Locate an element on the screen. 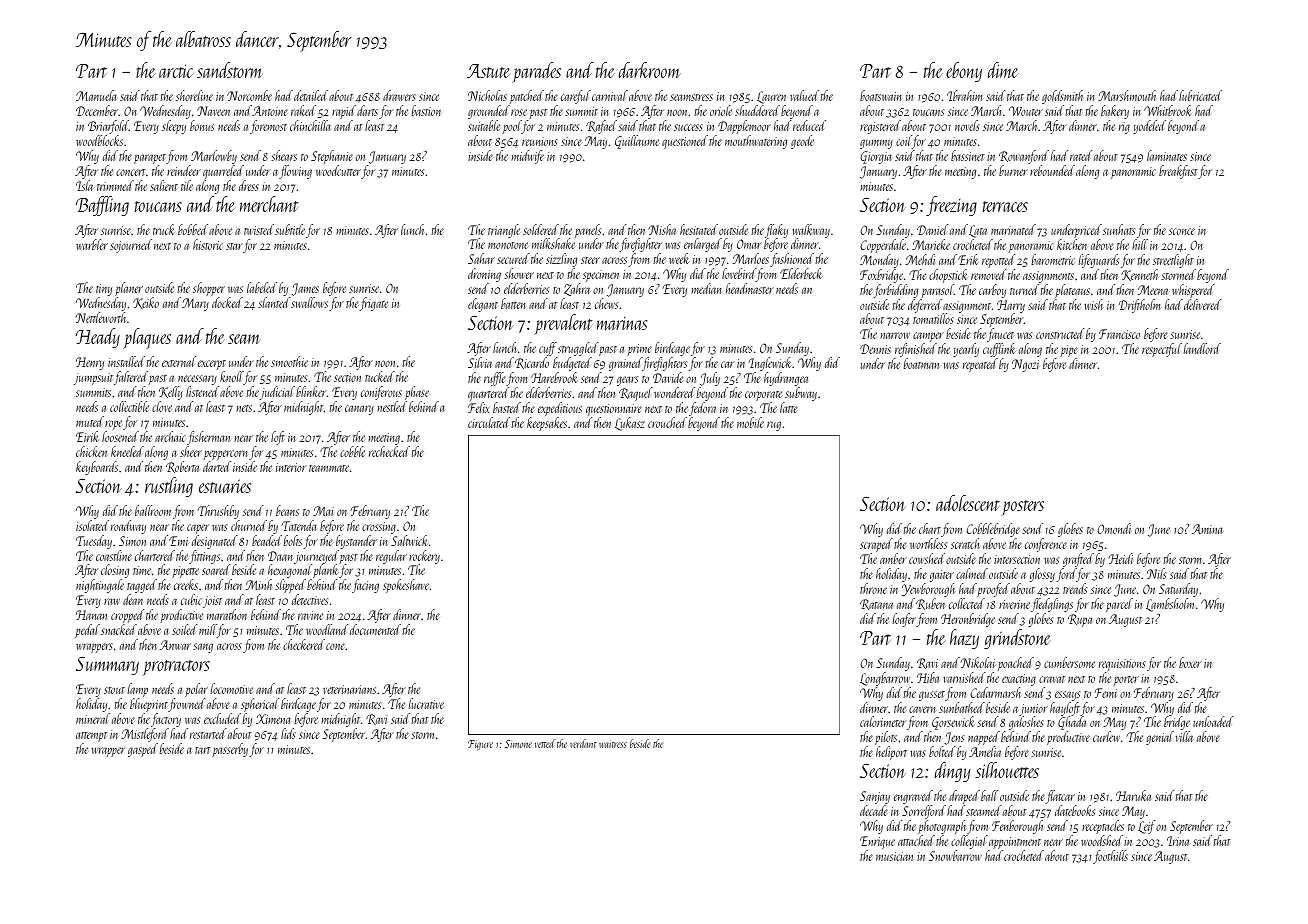  porter is located at coordinates (1126, 681).
